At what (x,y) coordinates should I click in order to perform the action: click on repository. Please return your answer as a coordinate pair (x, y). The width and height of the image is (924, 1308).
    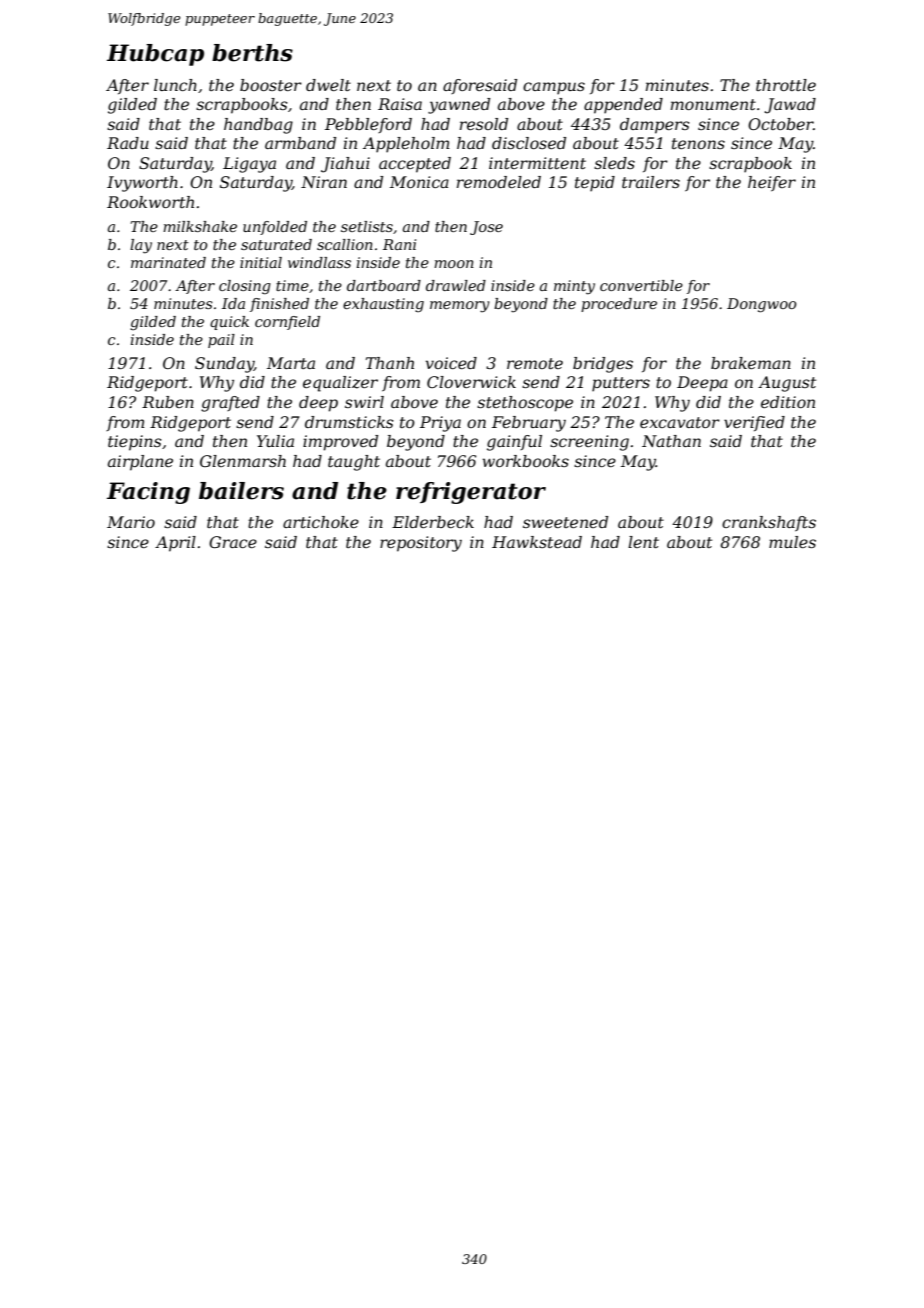
    Looking at the image, I should click on (421, 544).
